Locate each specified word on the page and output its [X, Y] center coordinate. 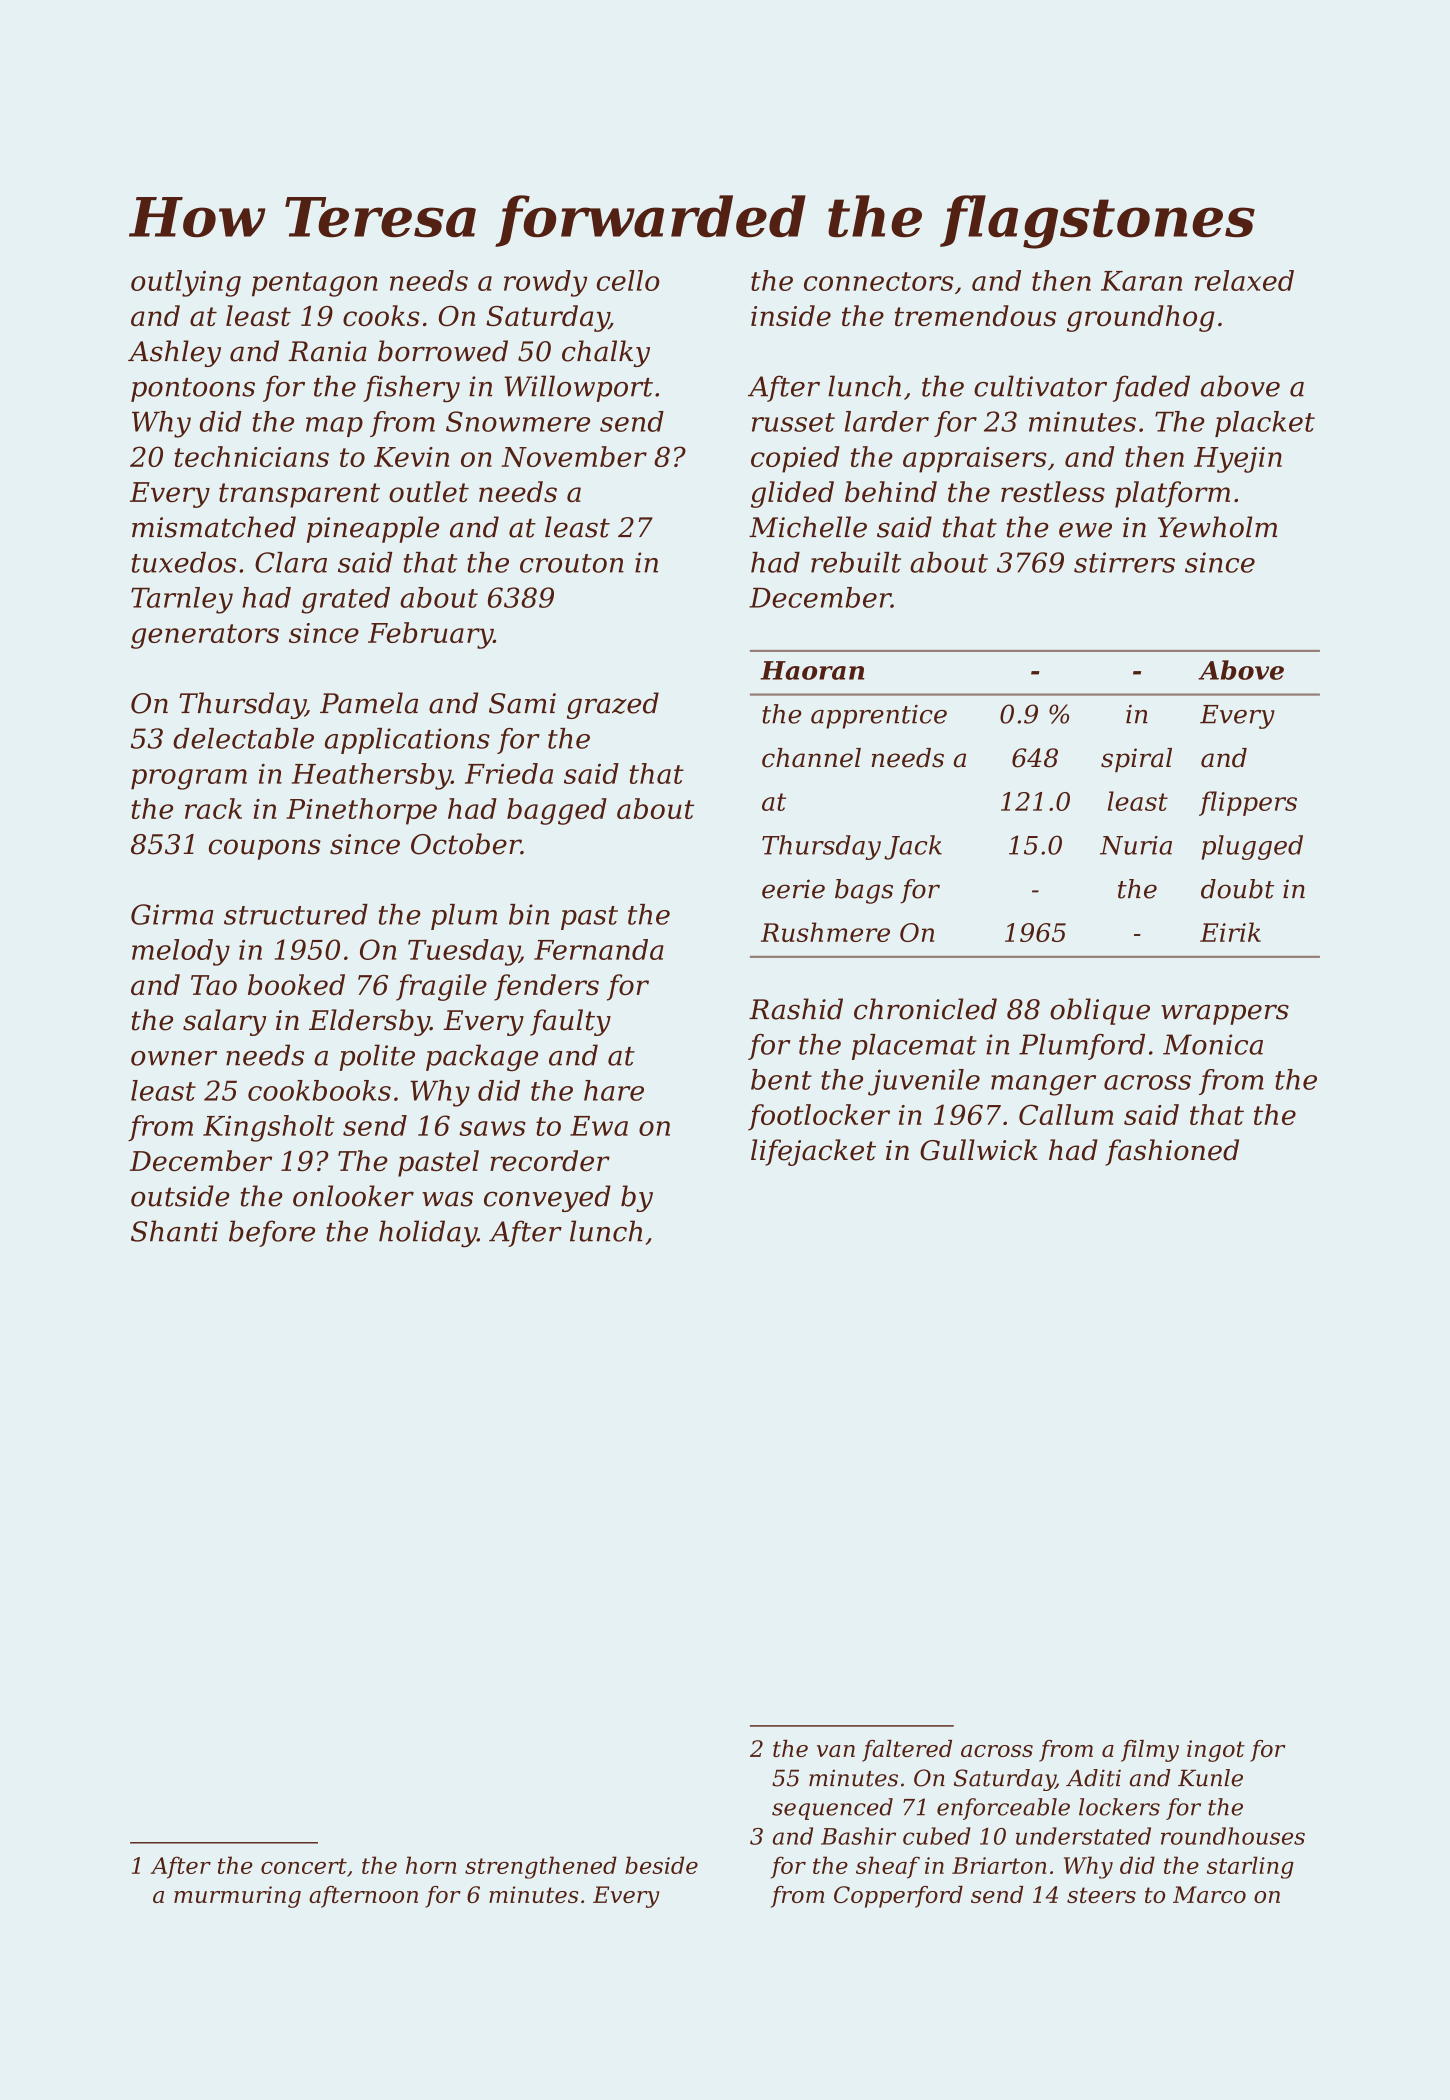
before [272, 1233]
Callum [1066, 1114]
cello [628, 280]
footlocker [819, 1117]
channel [811, 758]
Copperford [898, 1897]
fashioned [1172, 1152]
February [430, 635]
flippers [1248, 803]
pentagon [315, 284]
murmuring [237, 1897]
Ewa [599, 1126]
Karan [1141, 281]
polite [377, 1057]
